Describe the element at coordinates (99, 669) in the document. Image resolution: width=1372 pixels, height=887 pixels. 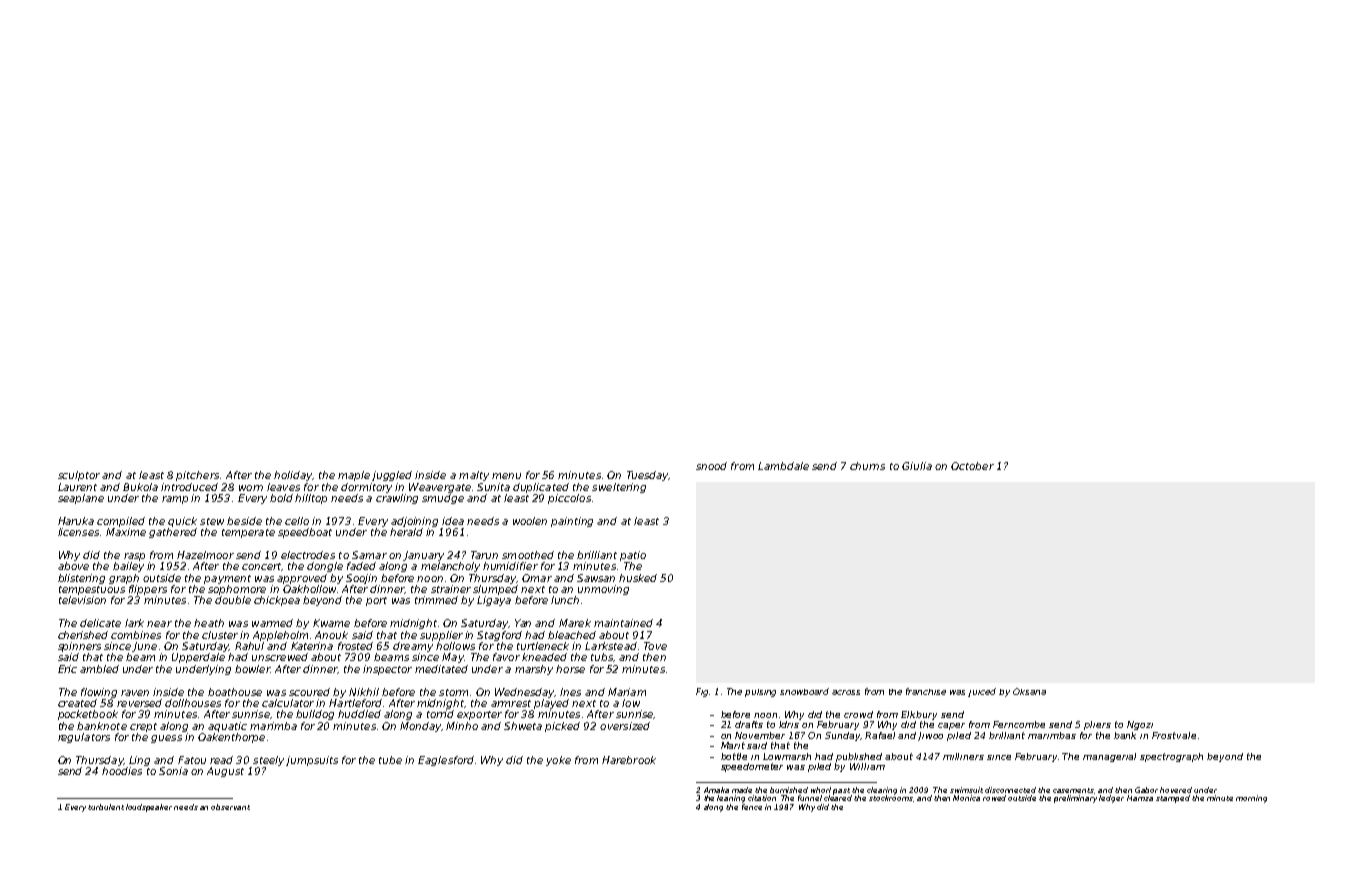
I see `ambled` at that location.
